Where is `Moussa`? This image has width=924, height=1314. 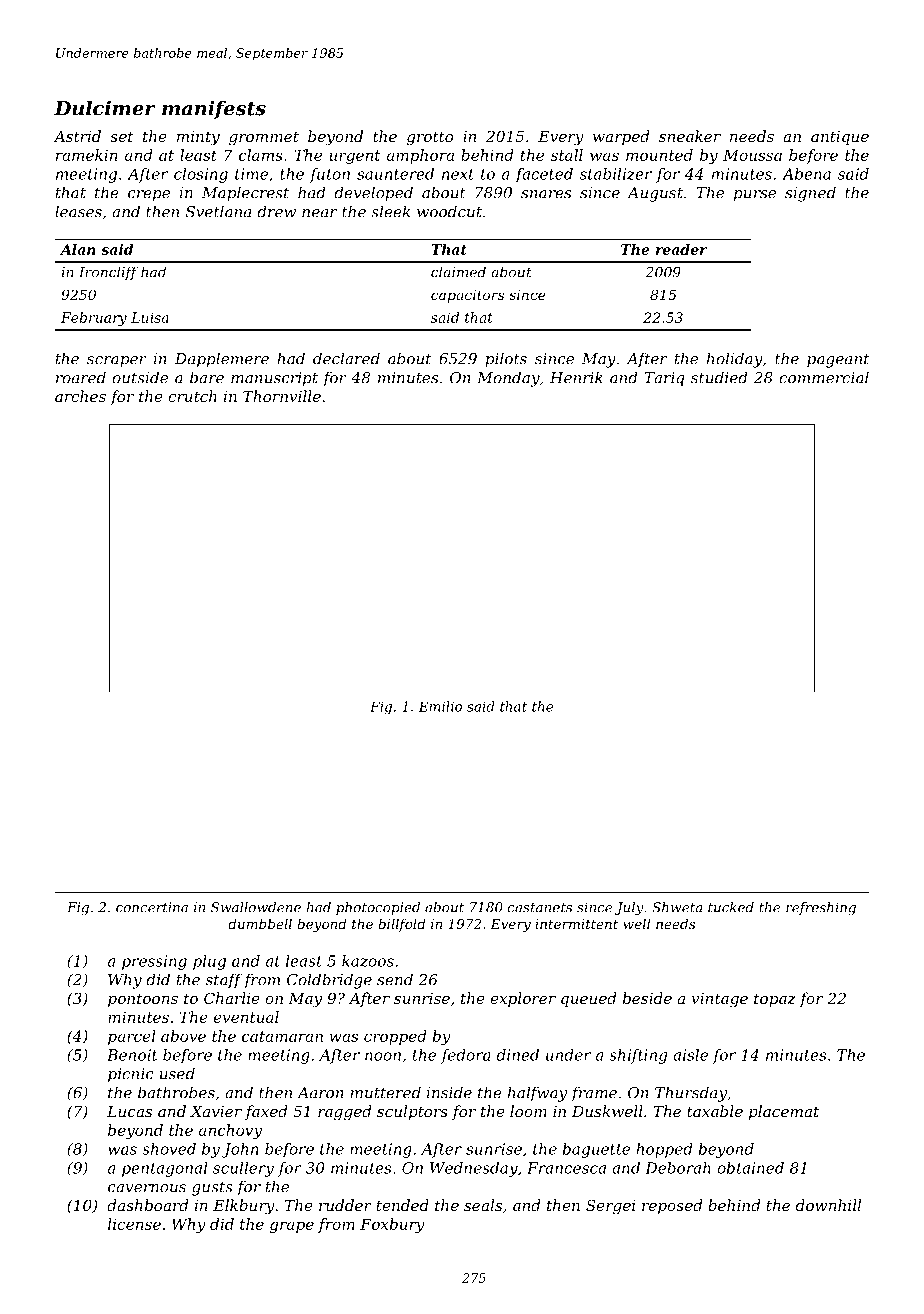
Moussa is located at coordinates (752, 155).
